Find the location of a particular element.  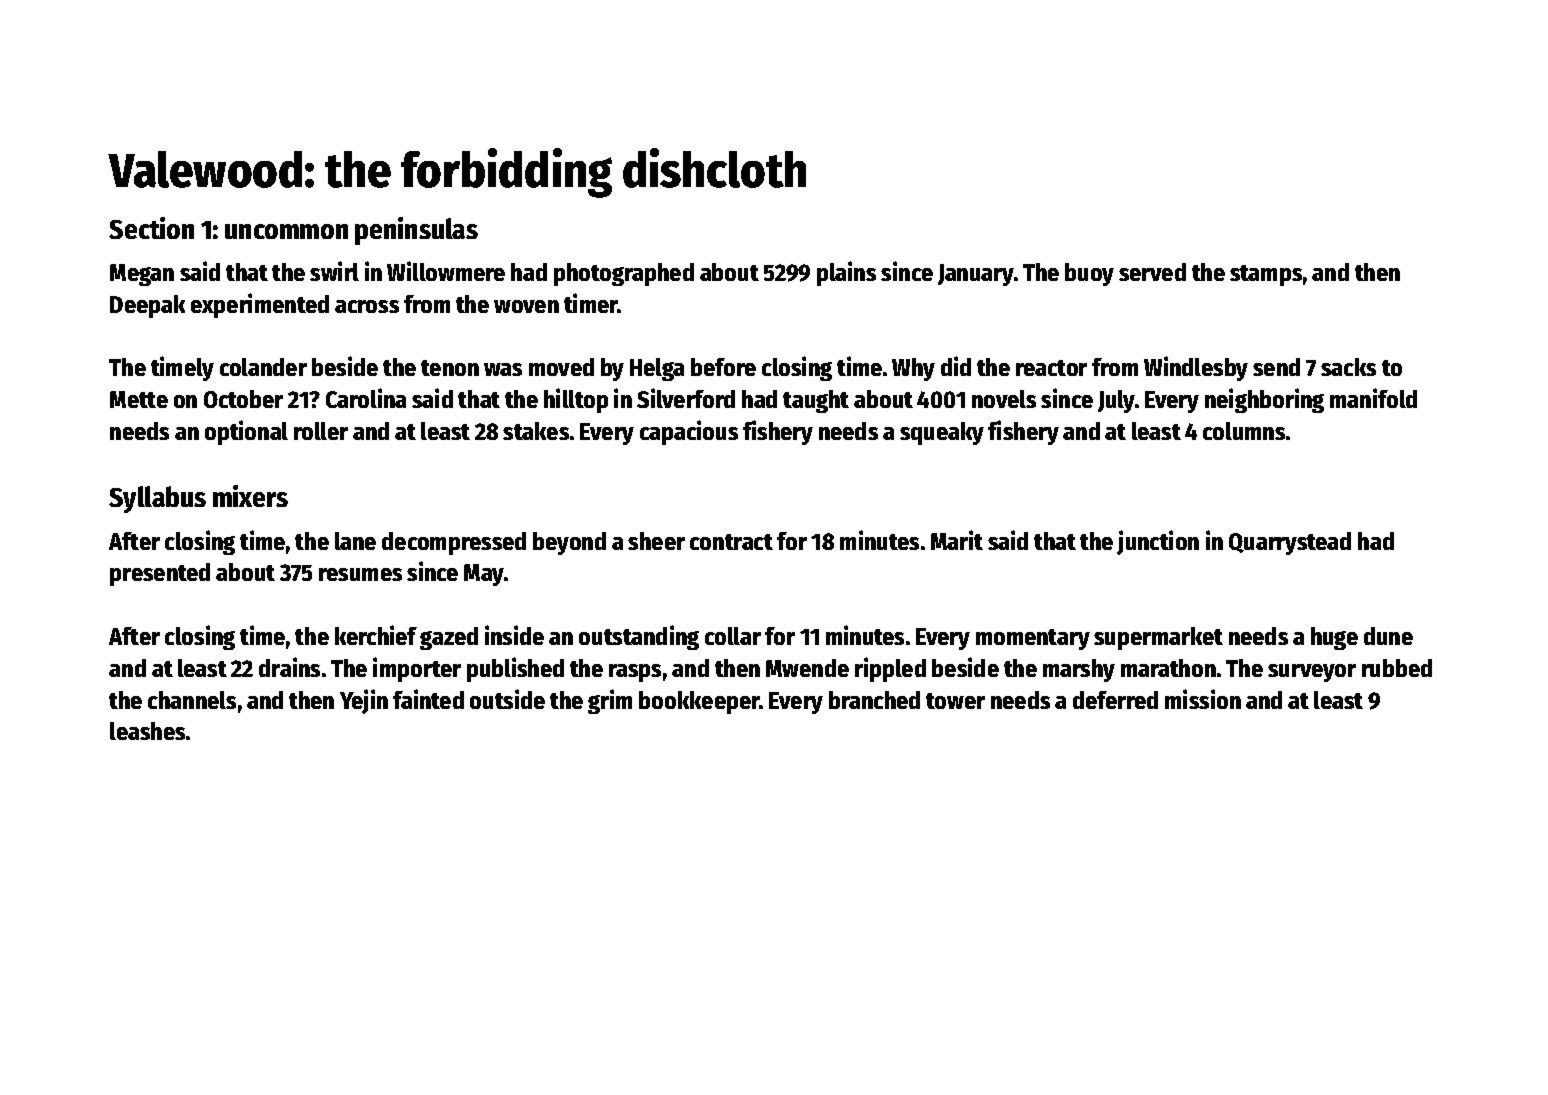

May is located at coordinates (484, 575).
